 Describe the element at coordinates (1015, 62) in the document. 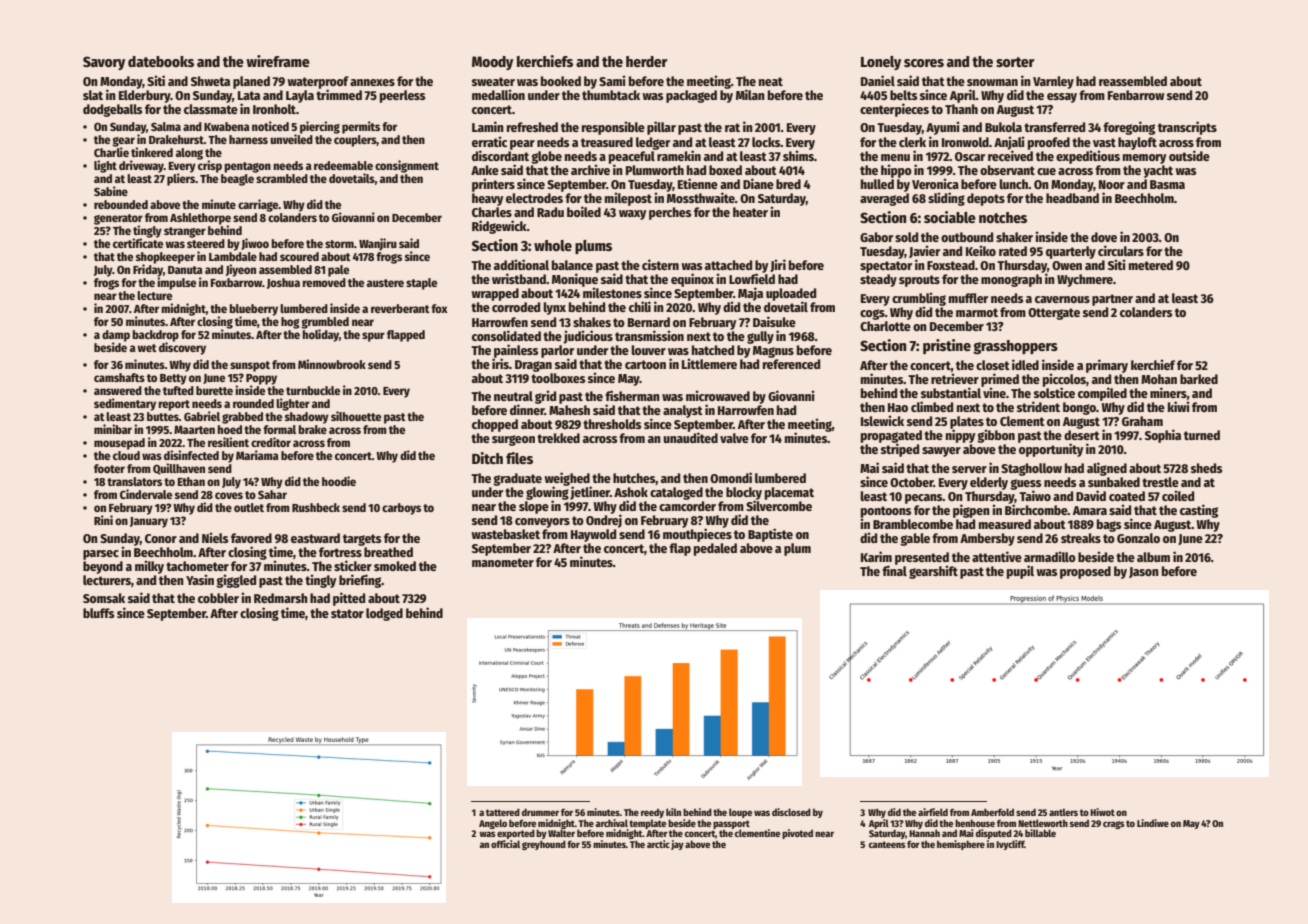

I see `sorter` at that location.
